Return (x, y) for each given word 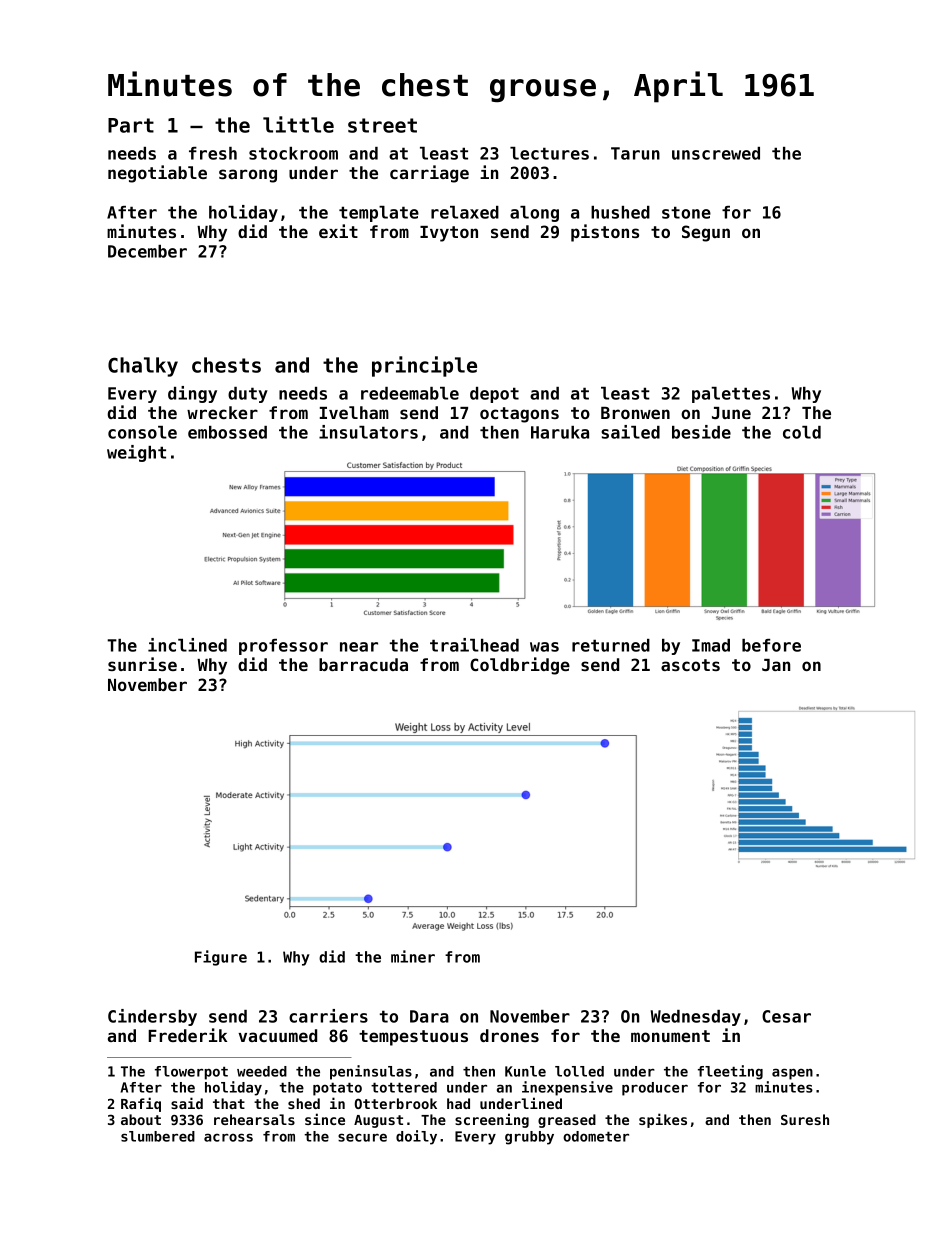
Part (131, 125)
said (187, 1103)
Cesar (786, 1016)
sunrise (142, 664)
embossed (227, 432)
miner (413, 956)
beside (701, 432)
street (382, 125)
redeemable (410, 393)
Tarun (635, 153)
